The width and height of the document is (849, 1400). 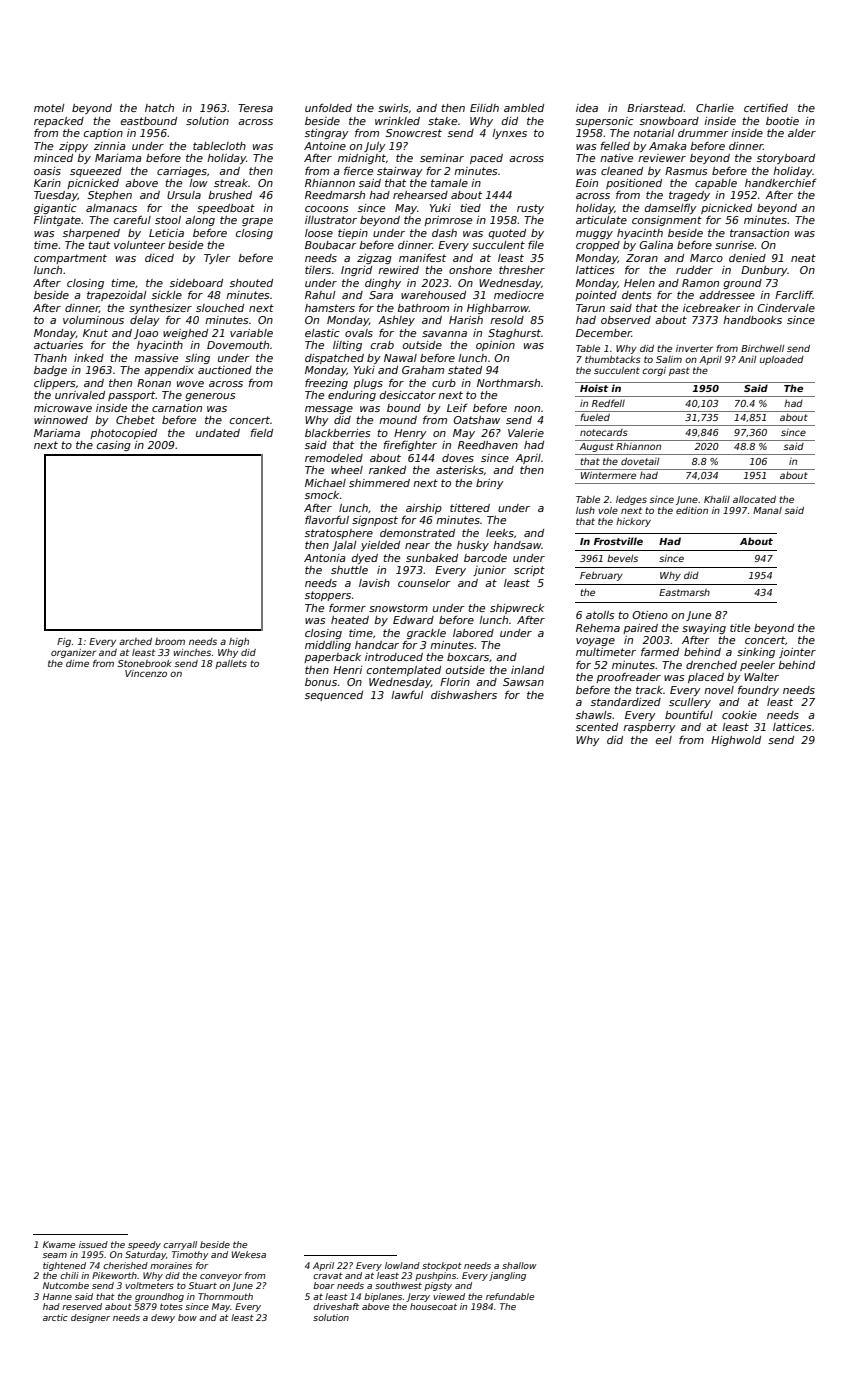 I want to click on cravat, so click(x=328, y=1276).
